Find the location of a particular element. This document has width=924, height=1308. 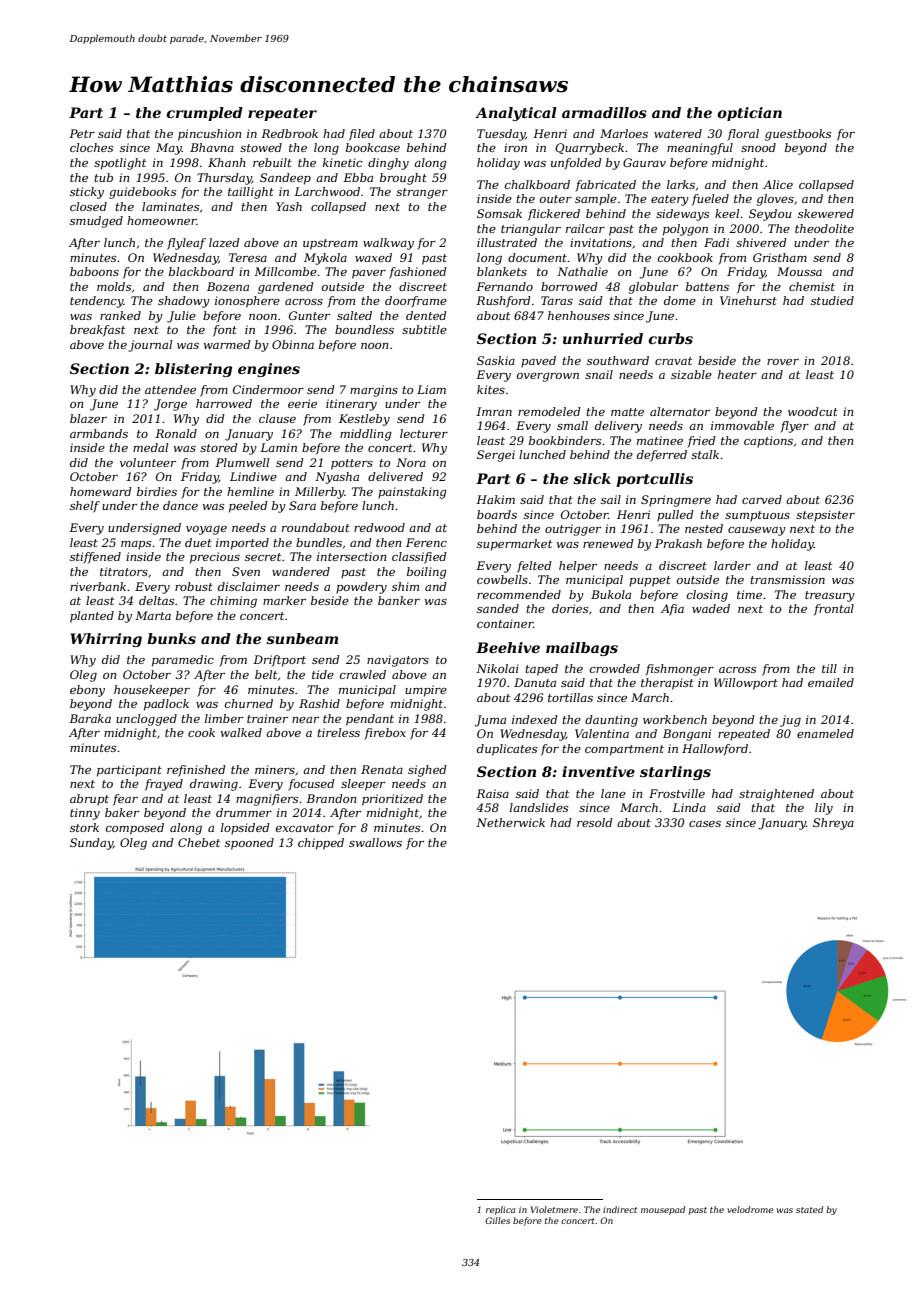

upstream is located at coordinates (330, 244).
